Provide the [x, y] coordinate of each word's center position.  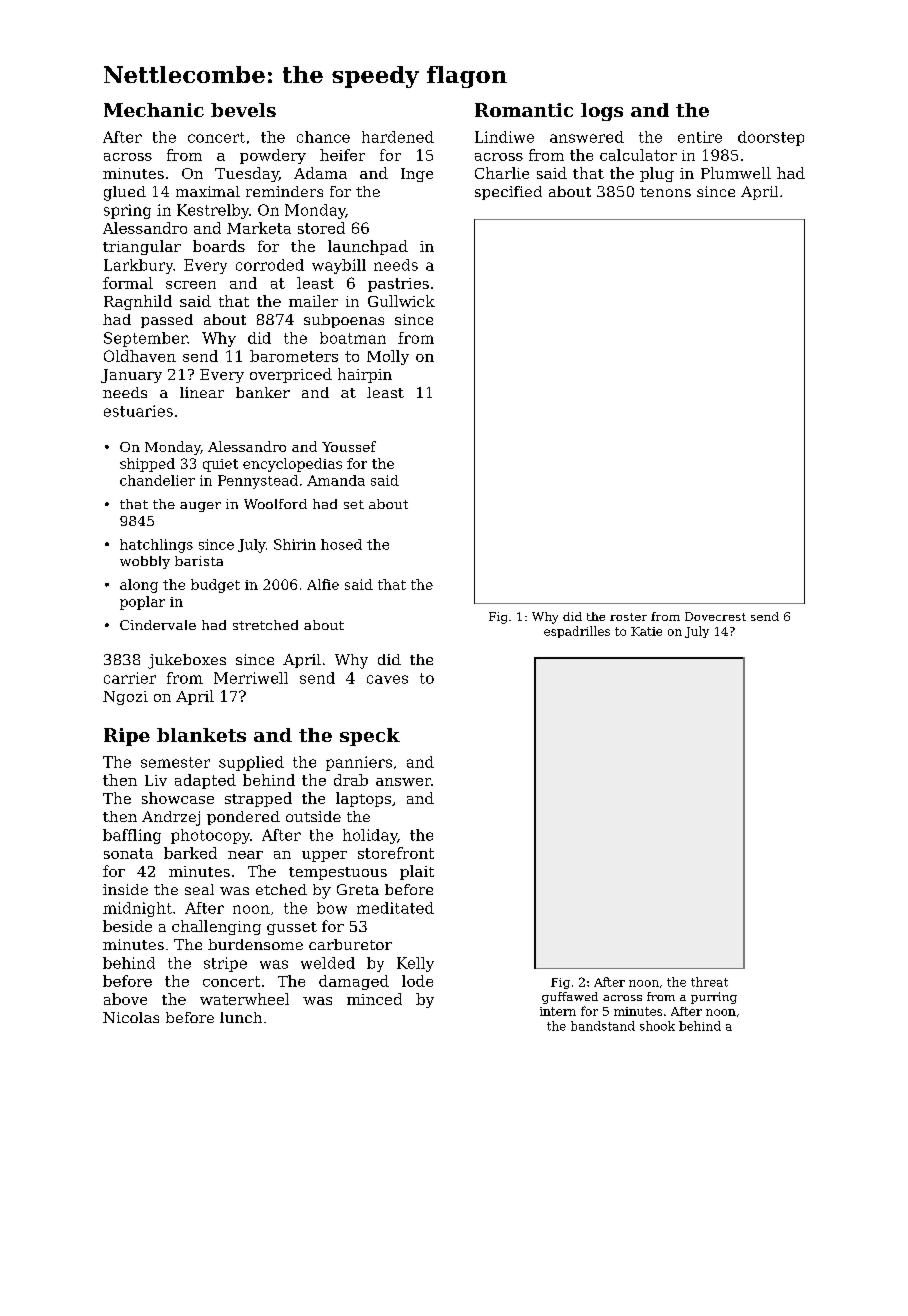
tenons [665, 192]
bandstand [603, 1026]
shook [657, 1026]
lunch [241, 1017]
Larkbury [139, 266]
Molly [388, 357]
